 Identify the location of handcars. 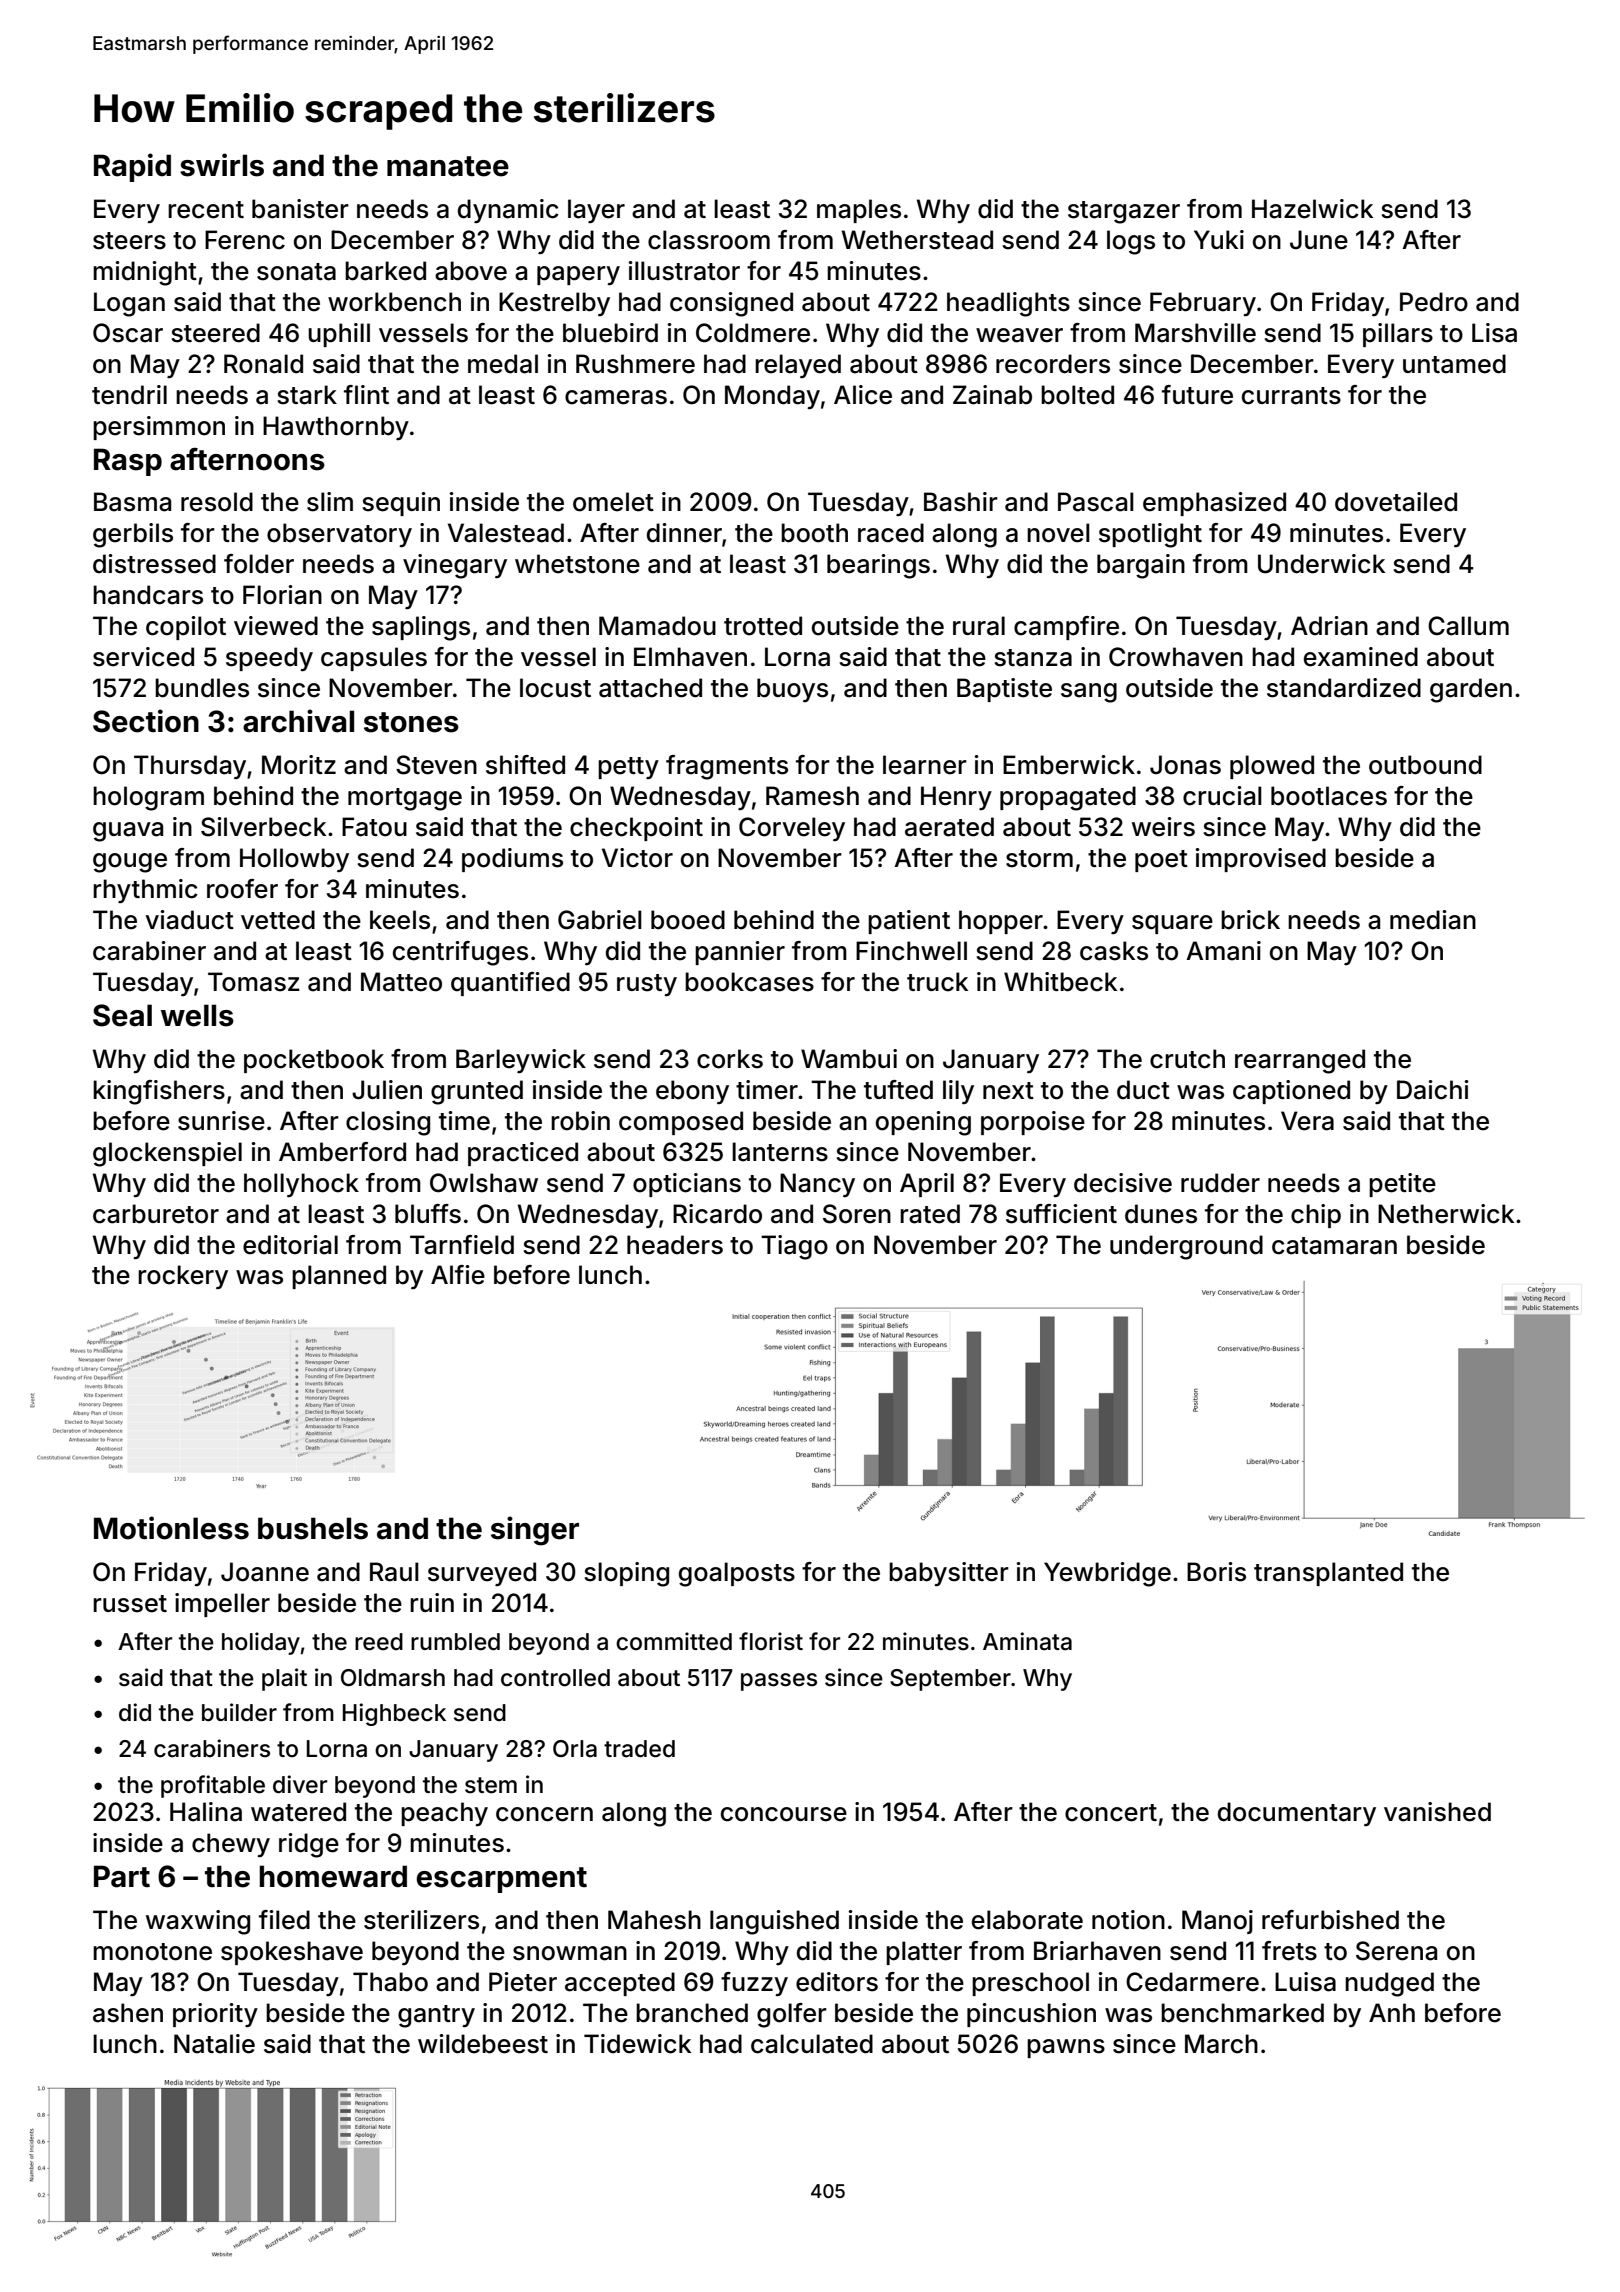
(148, 595).
